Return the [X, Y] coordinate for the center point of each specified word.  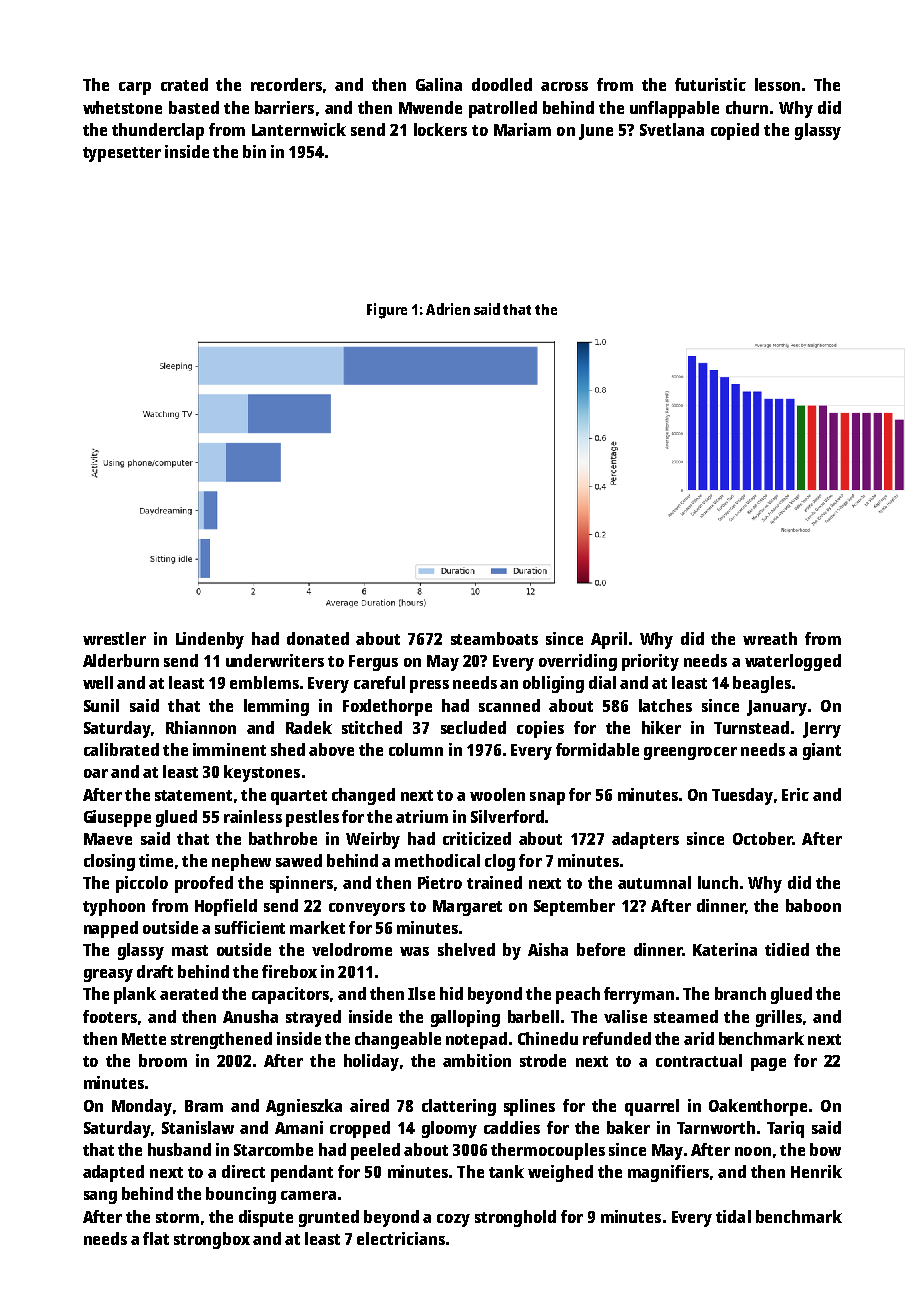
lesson [777, 84]
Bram [204, 1106]
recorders [286, 84]
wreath [770, 638]
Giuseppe [117, 818]
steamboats [494, 638]
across [564, 86]
